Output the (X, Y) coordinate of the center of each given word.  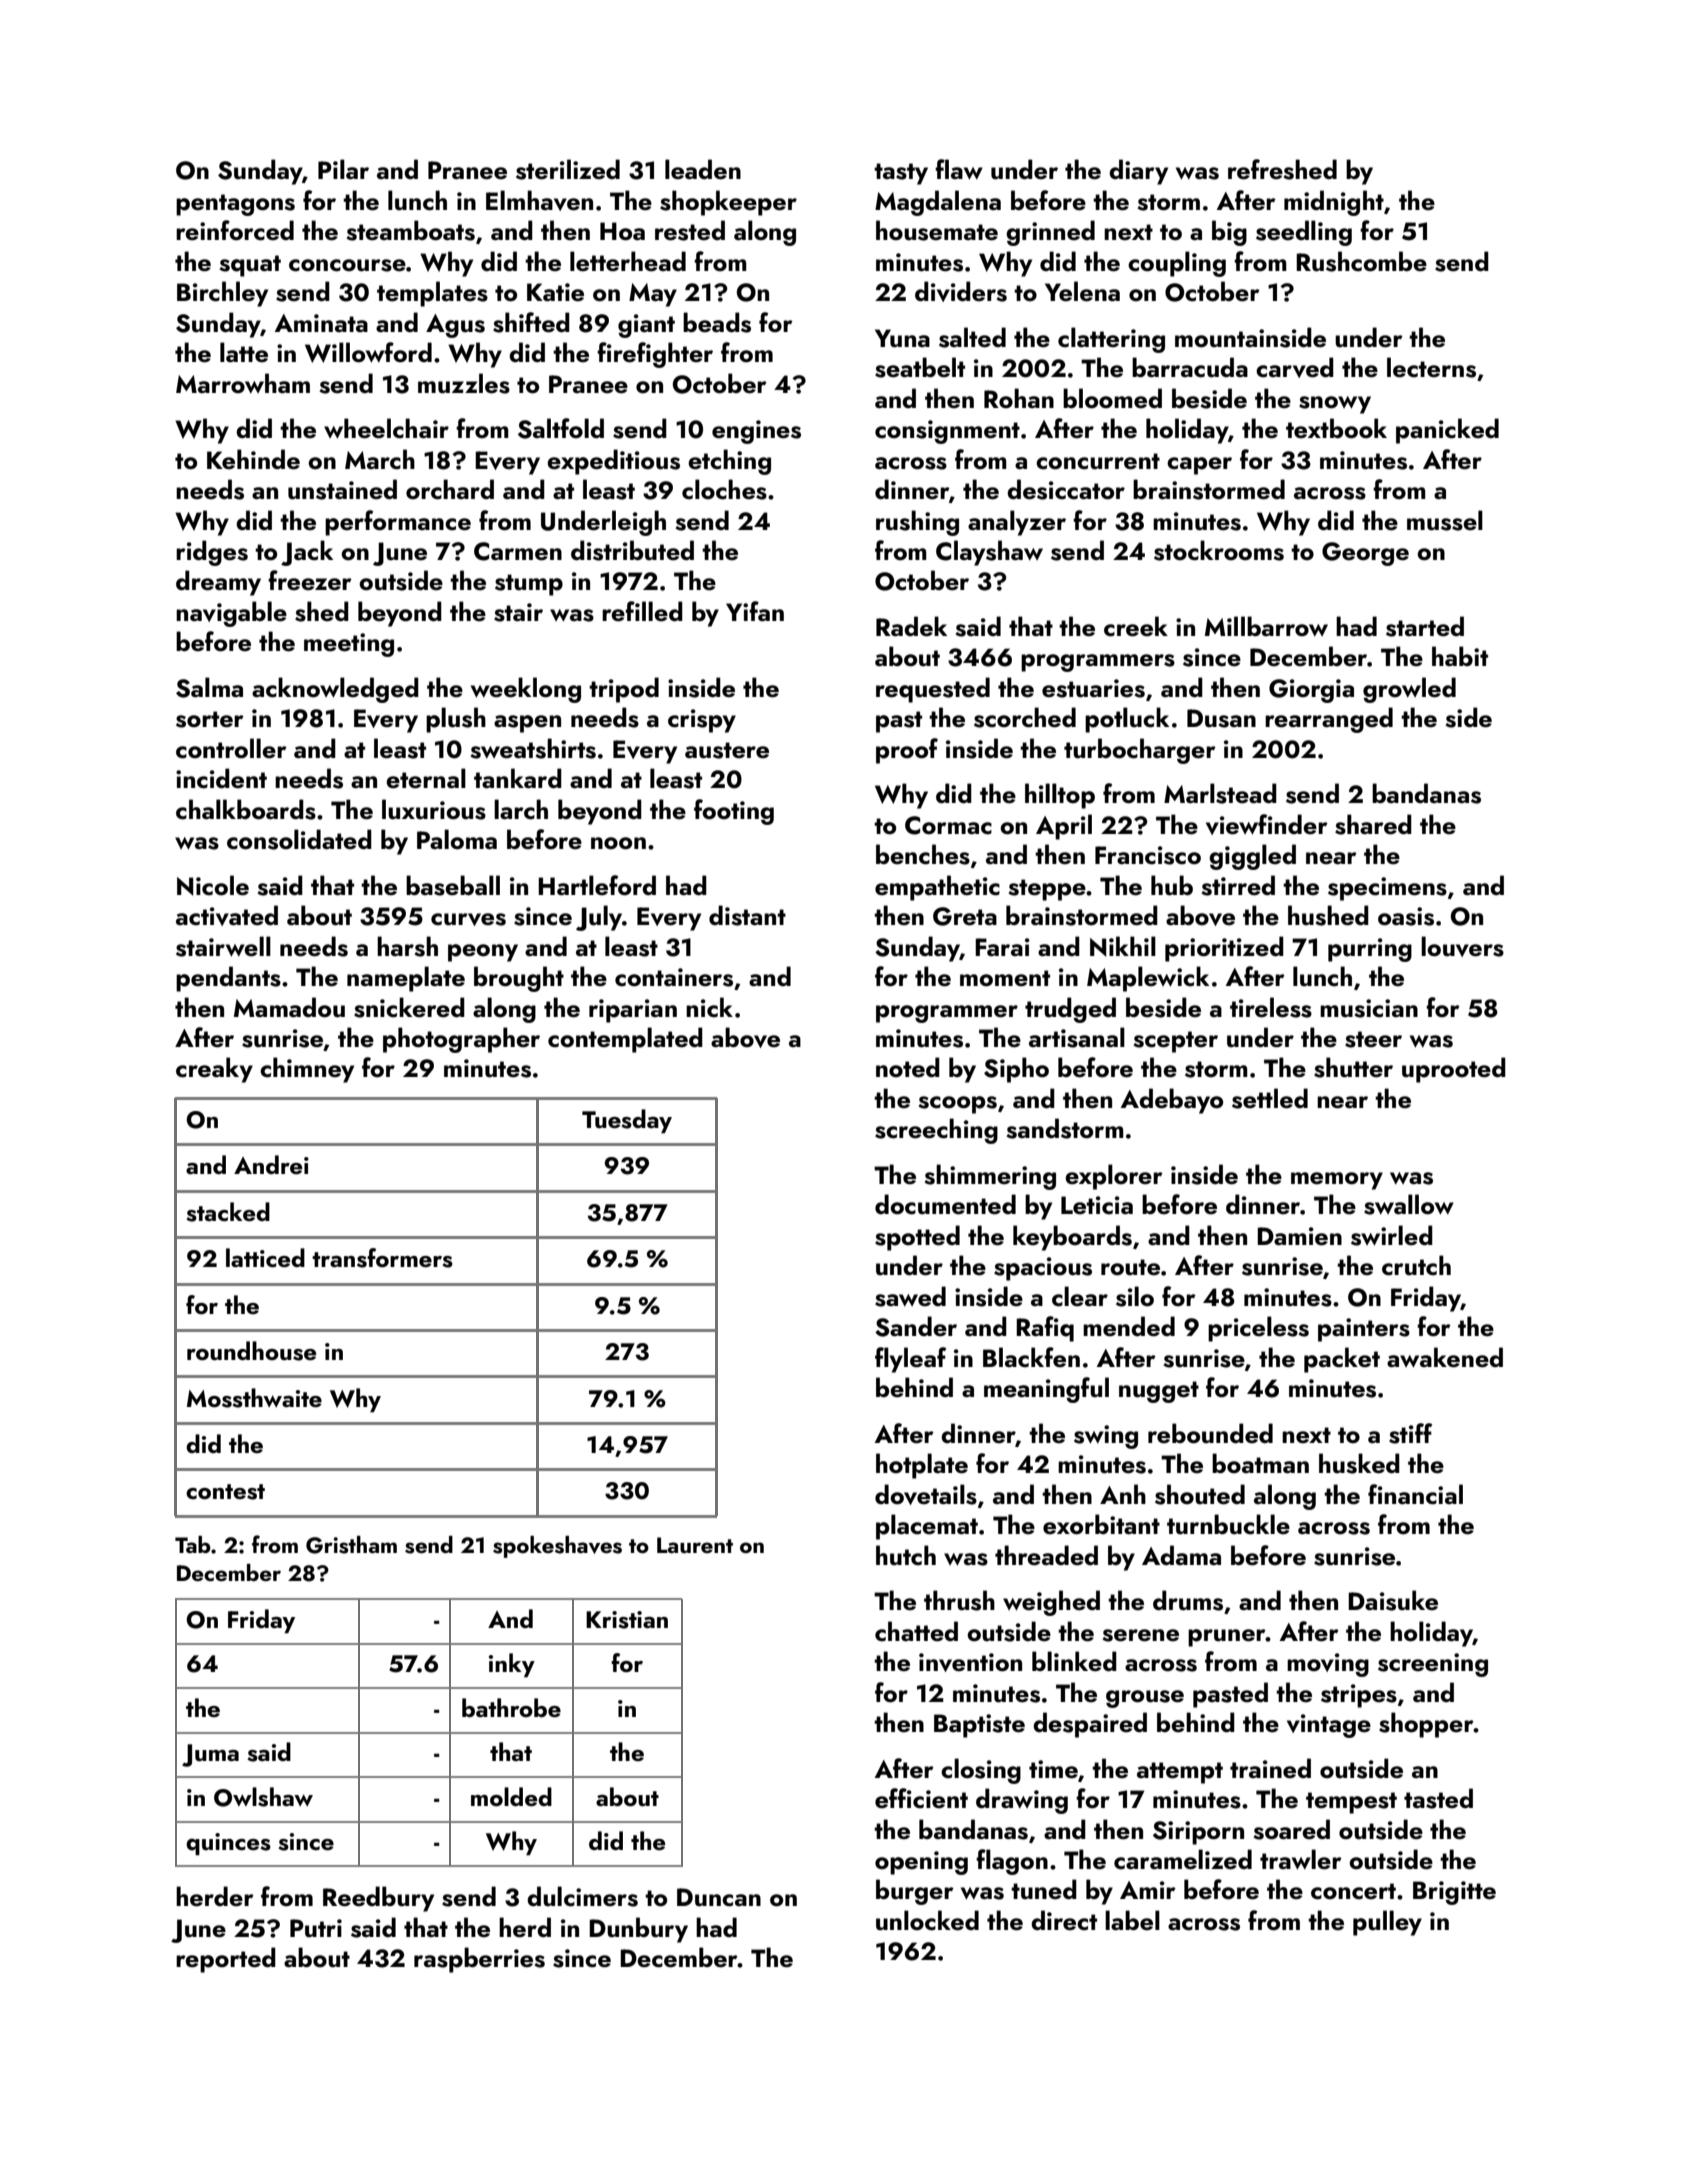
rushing (917, 523)
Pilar (343, 169)
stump (529, 585)
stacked (228, 1212)
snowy (1335, 405)
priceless (1258, 1329)
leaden (703, 169)
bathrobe (511, 1707)
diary (1138, 172)
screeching (936, 1131)
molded (511, 1796)
